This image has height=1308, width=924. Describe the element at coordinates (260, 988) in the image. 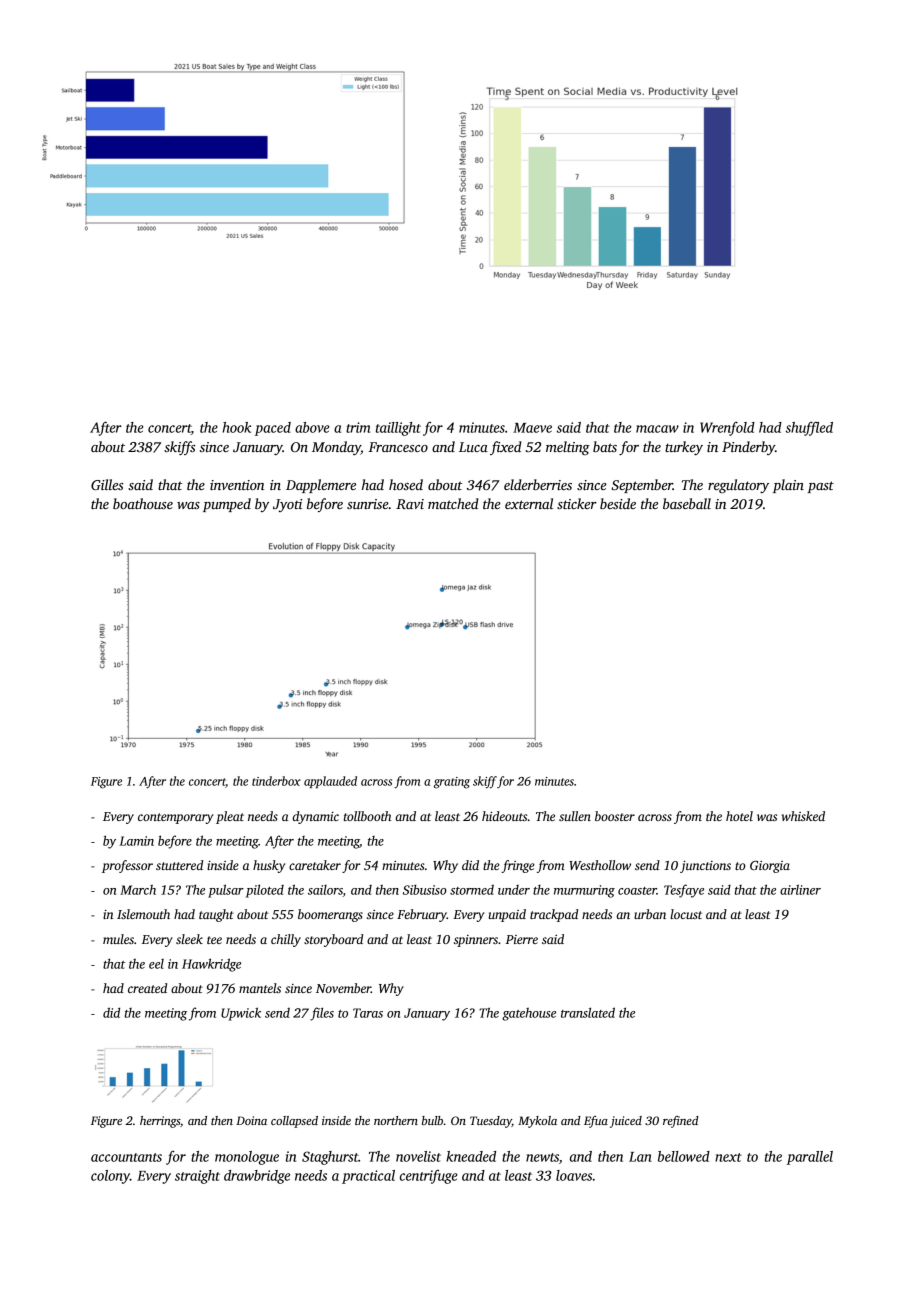

I see `mantels` at that location.
